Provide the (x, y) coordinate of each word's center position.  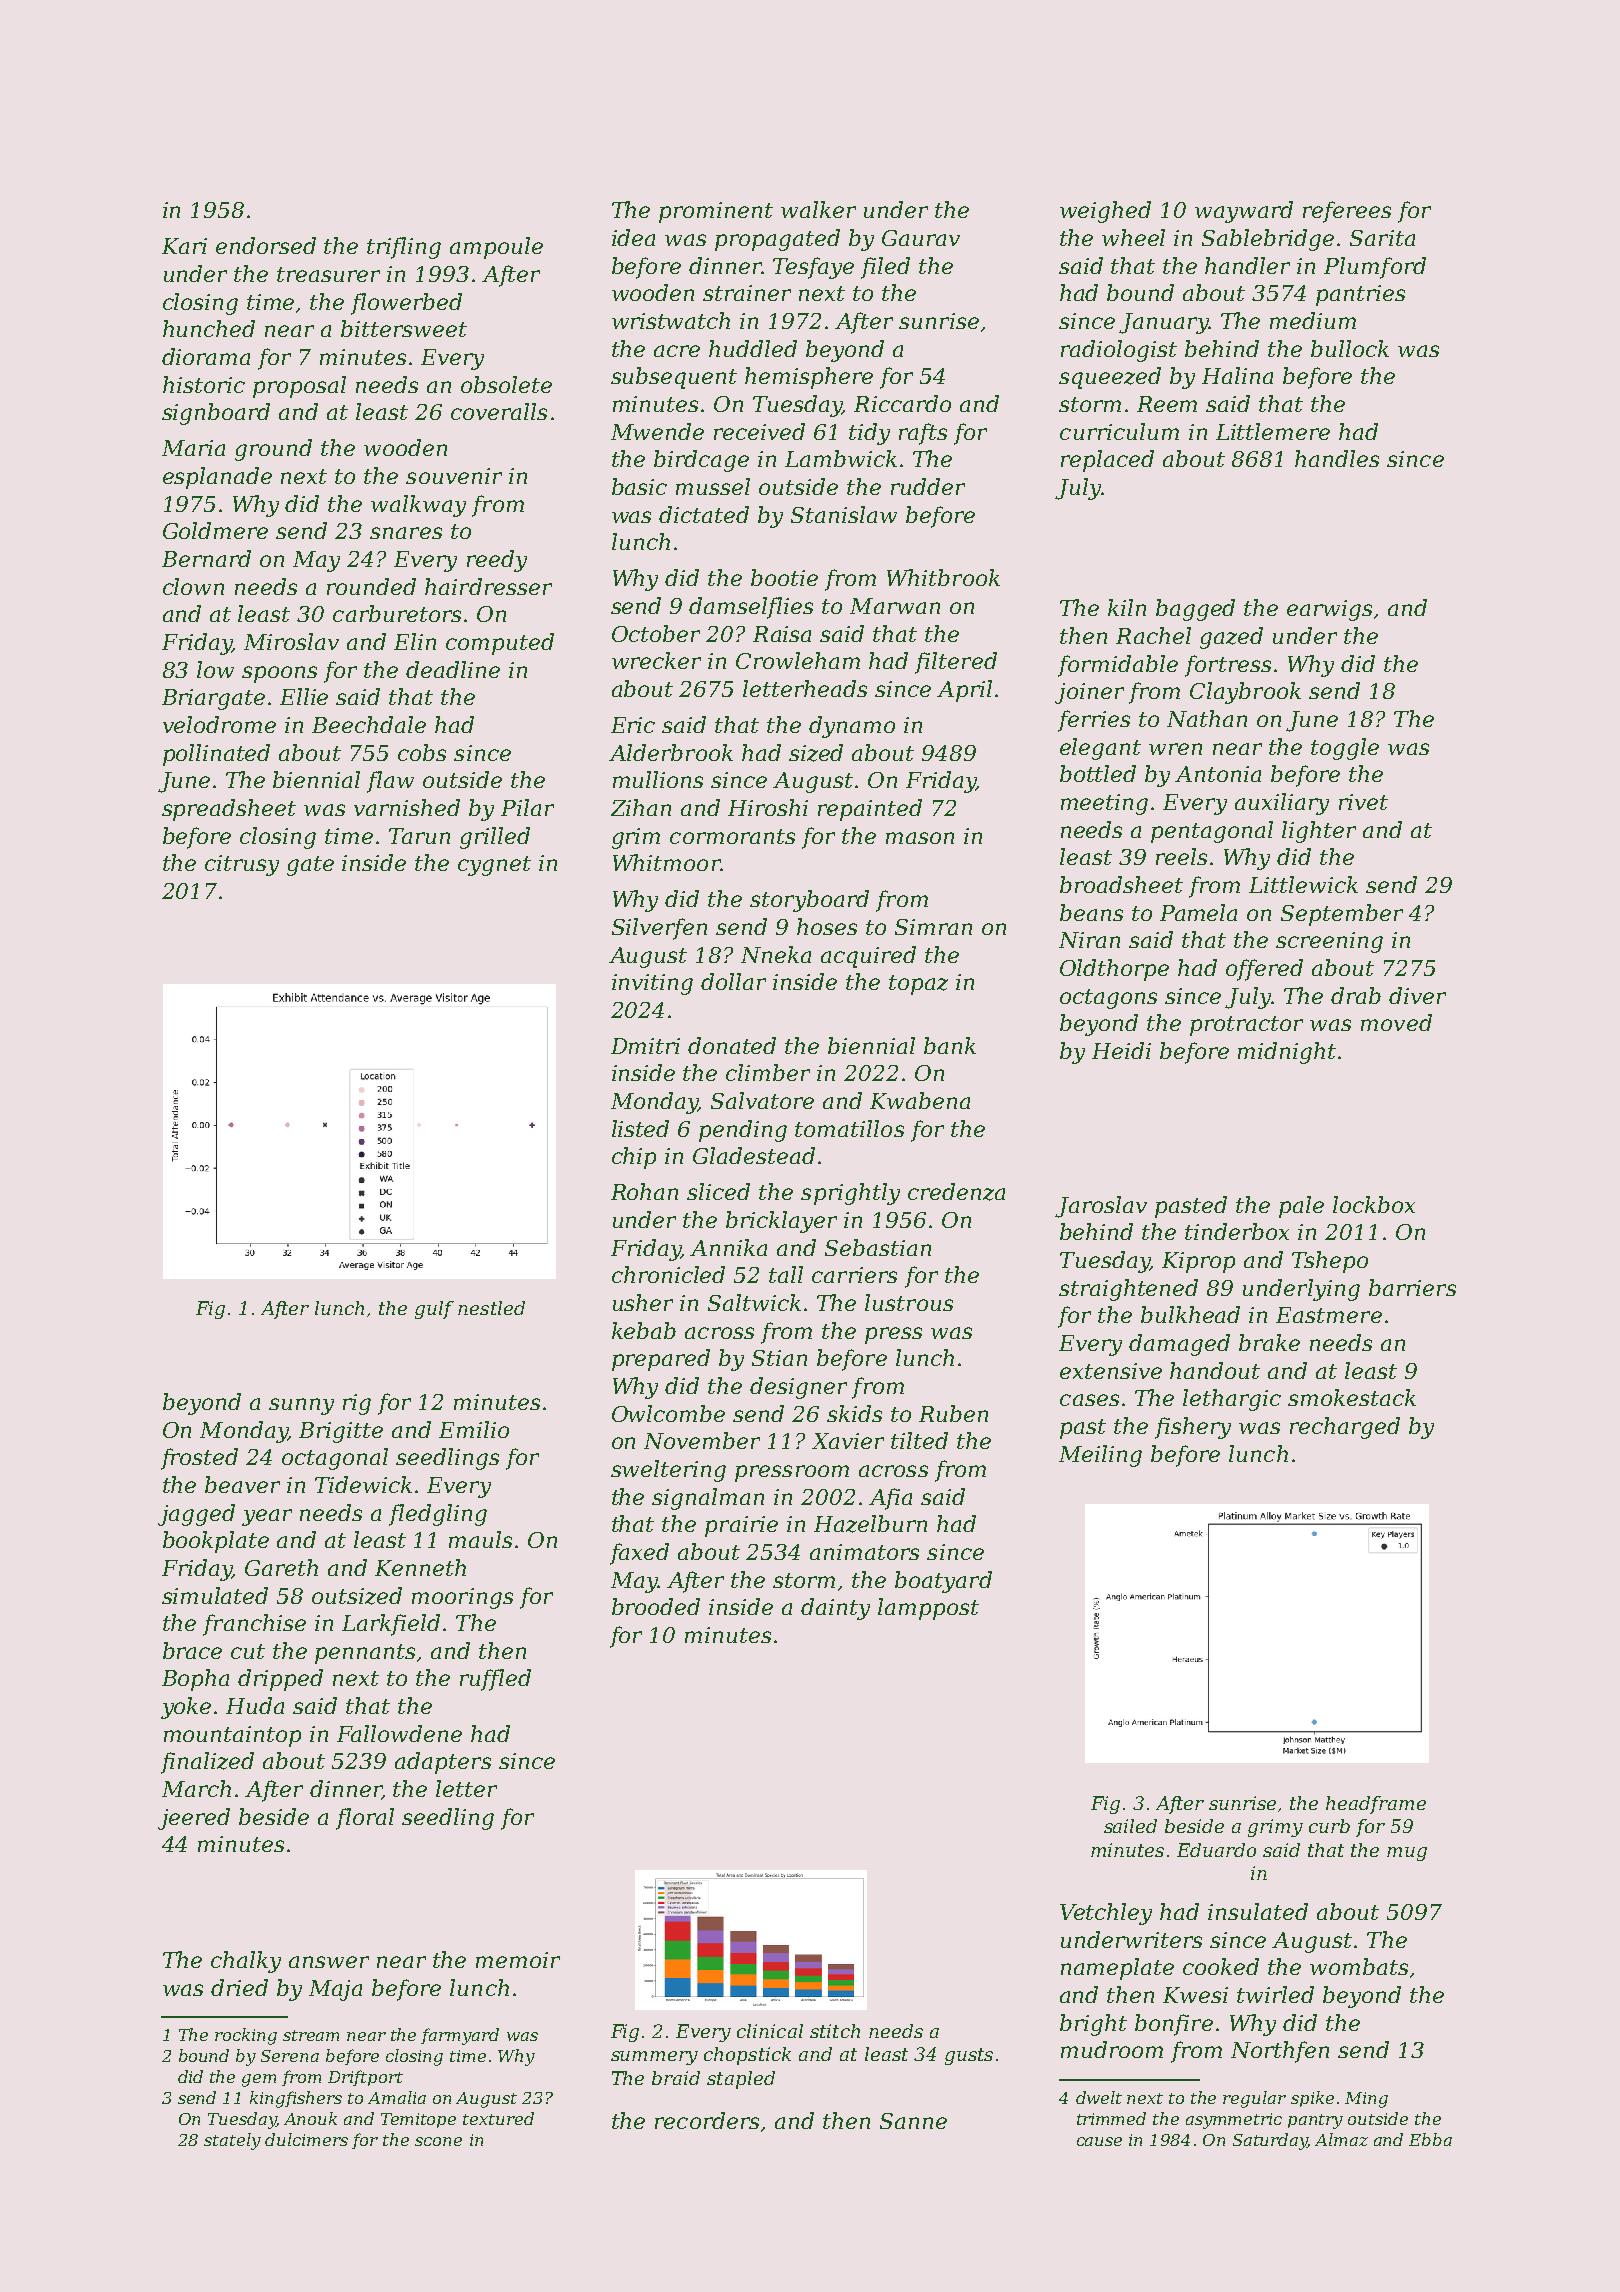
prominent (716, 212)
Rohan (644, 1191)
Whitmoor (666, 862)
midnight (1287, 1053)
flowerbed (406, 304)
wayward (1244, 212)
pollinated (216, 755)
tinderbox (1237, 1231)
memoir (518, 1960)
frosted (199, 1459)
